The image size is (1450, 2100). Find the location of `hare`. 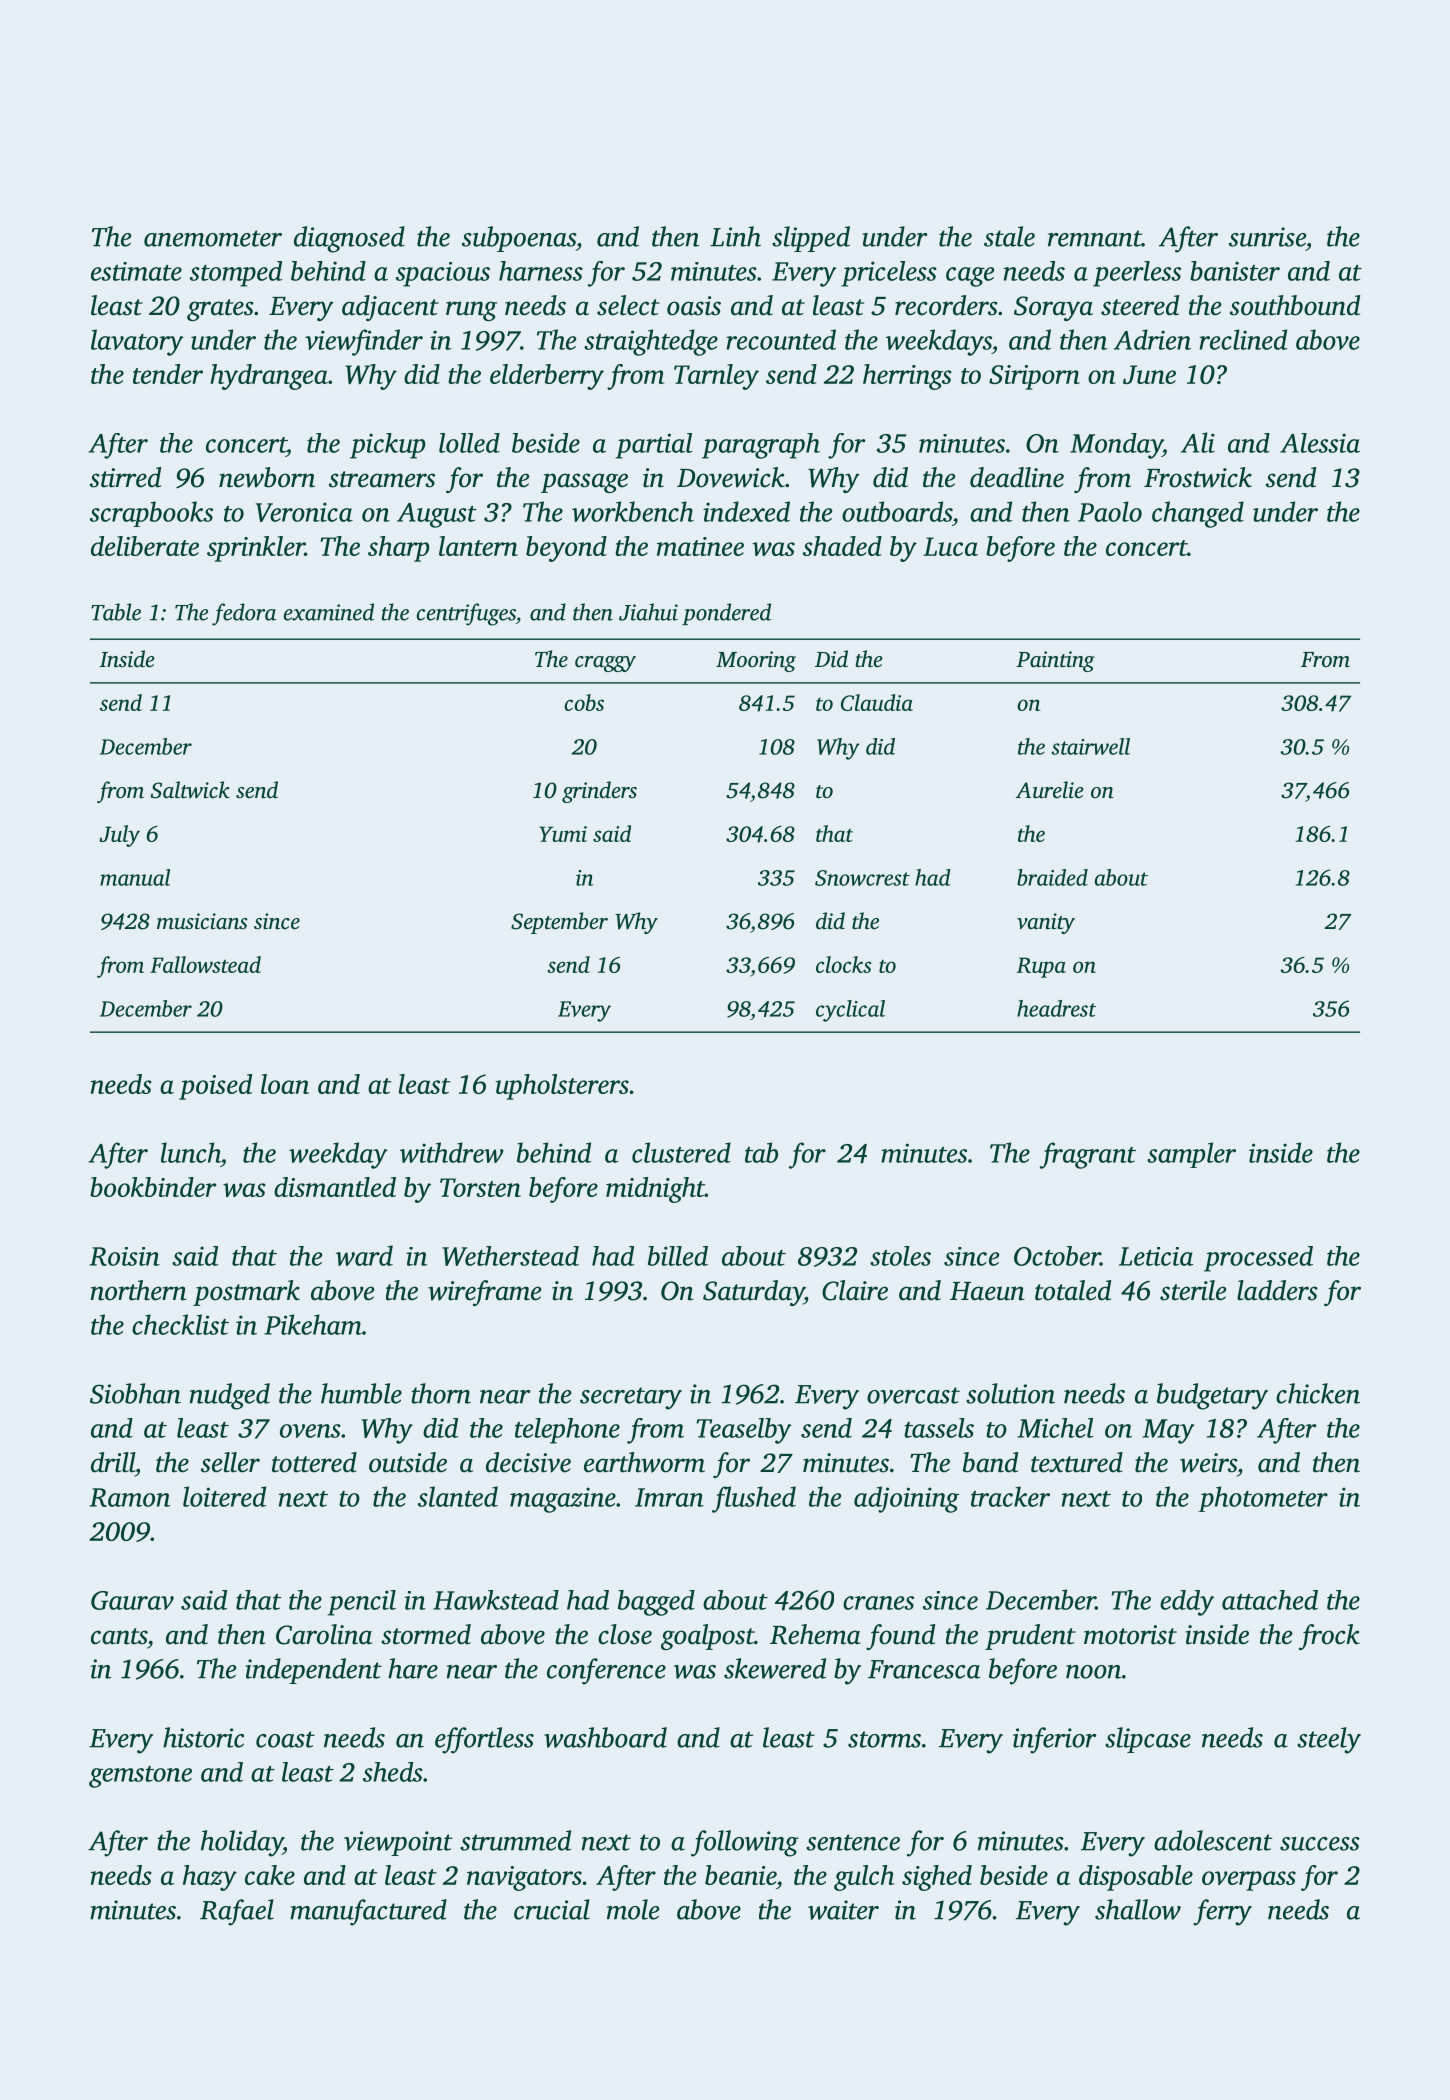

hare is located at coordinates (413, 1668).
